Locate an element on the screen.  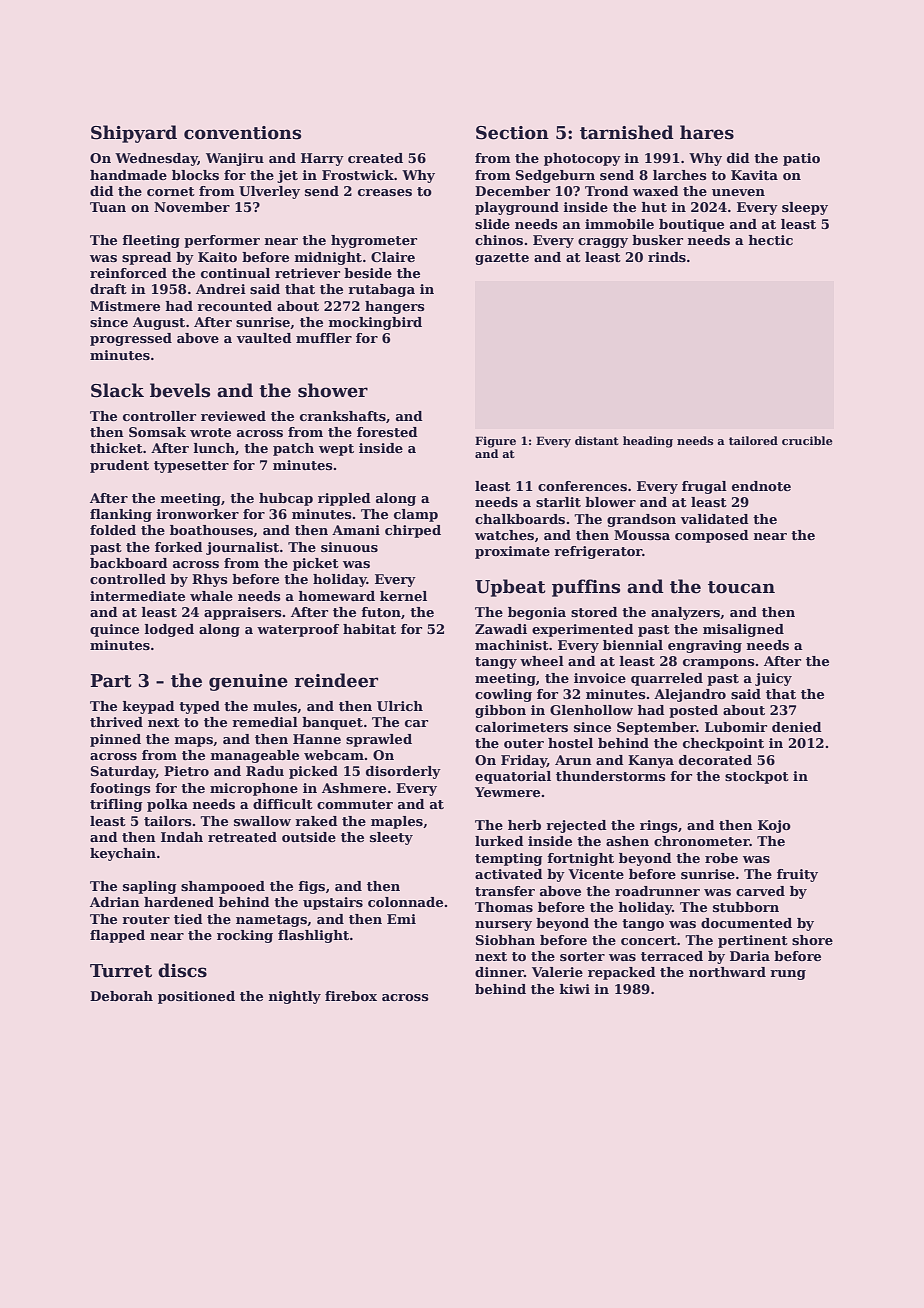
Andrei is located at coordinates (221, 289).
